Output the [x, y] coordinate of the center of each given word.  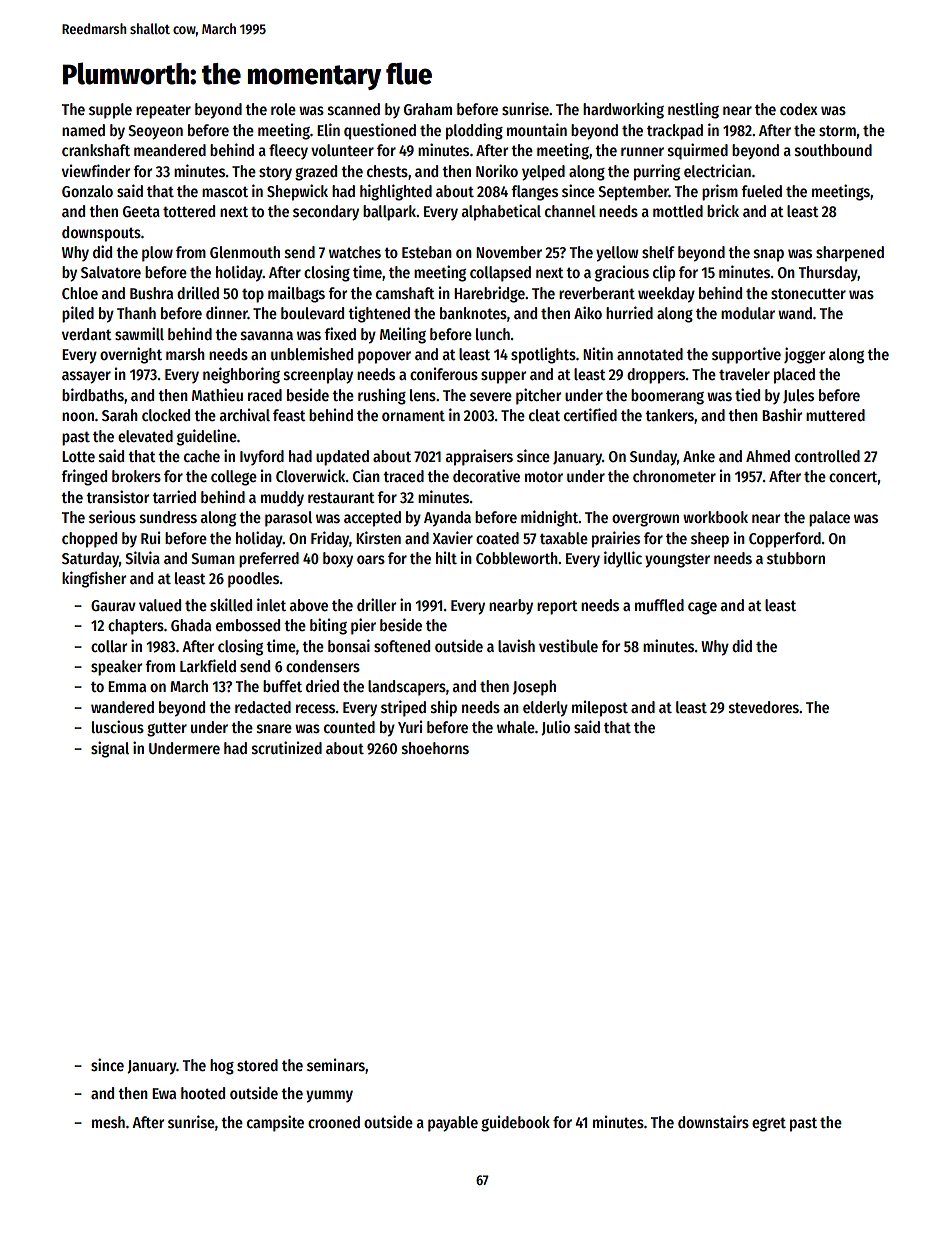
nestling [693, 110]
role [283, 109]
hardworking [623, 110]
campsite [275, 1123]
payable [453, 1124]
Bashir [782, 414]
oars [371, 559]
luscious [118, 727]
